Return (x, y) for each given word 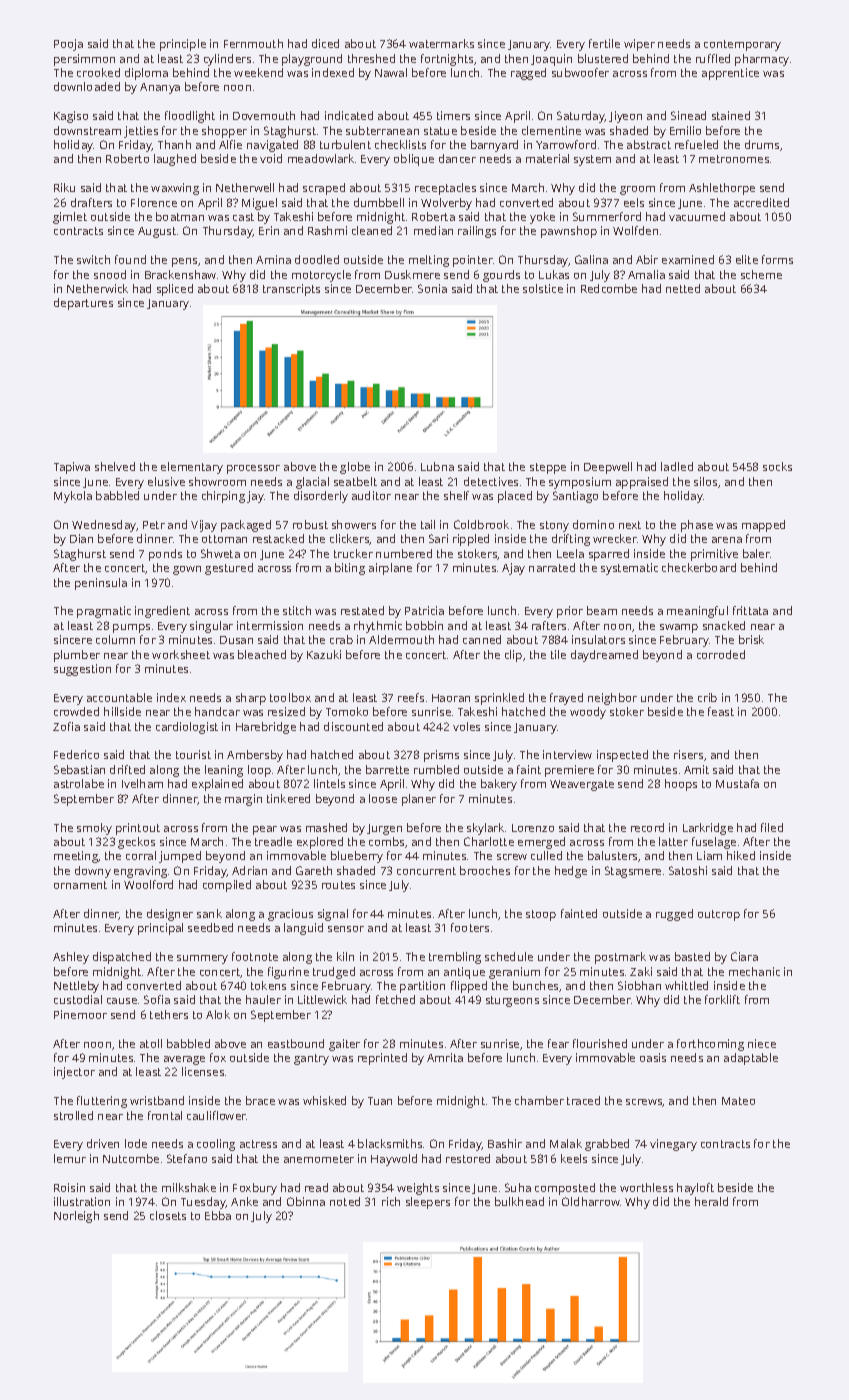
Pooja (68, 45)
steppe (548, 468)
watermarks (441, 43)
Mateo (738, 1101)
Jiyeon (625, 117)
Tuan (380, 1101)
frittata (750, 610)
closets (168, 1215)
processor (253, 469)
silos (705, 481)
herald (711, 1201)
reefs (411, 697)
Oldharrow (591, 1201)
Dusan (236, 640)
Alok (218, 1014)
